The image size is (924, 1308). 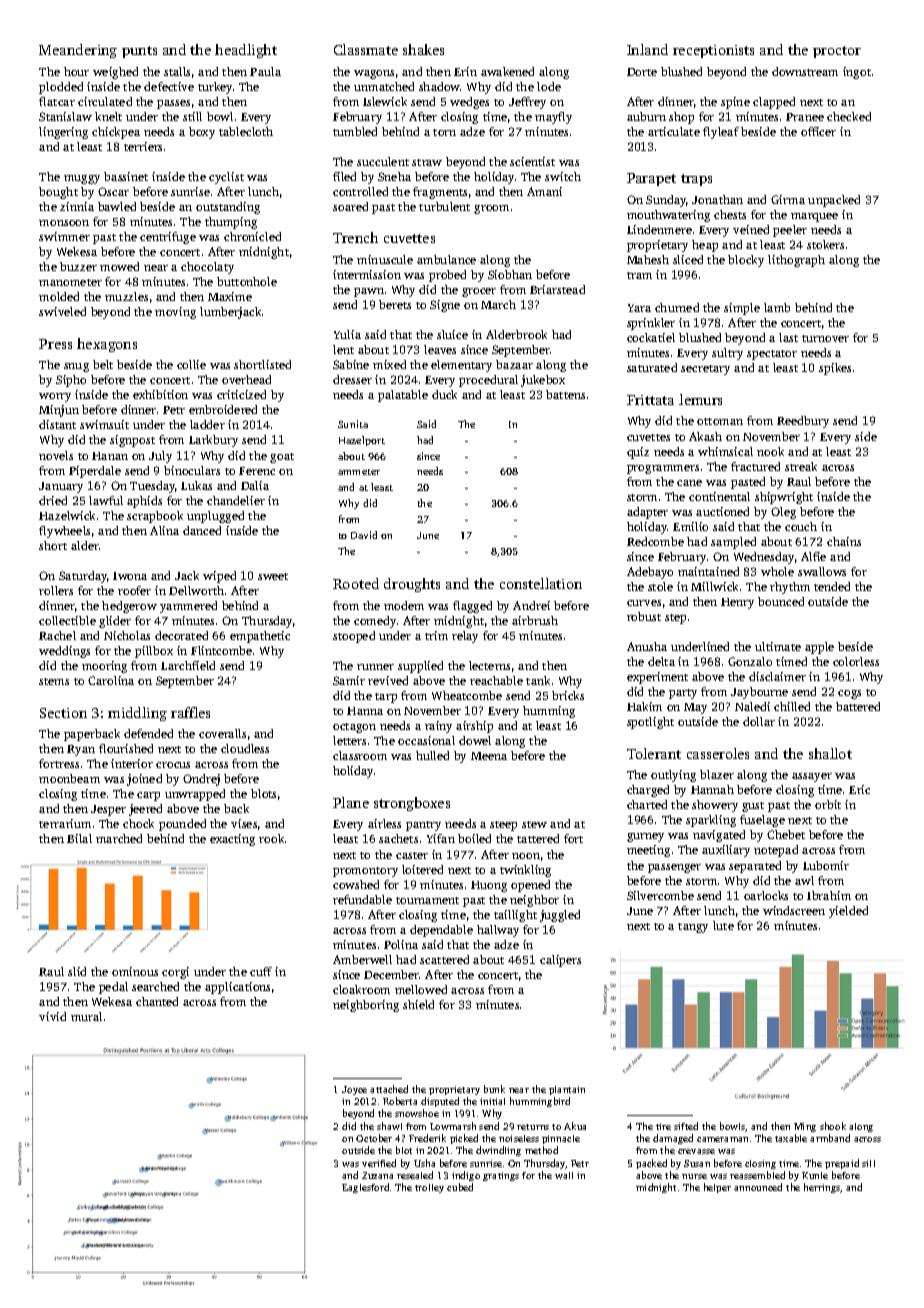 I want to click on relay, so click(x=465, y=637).
